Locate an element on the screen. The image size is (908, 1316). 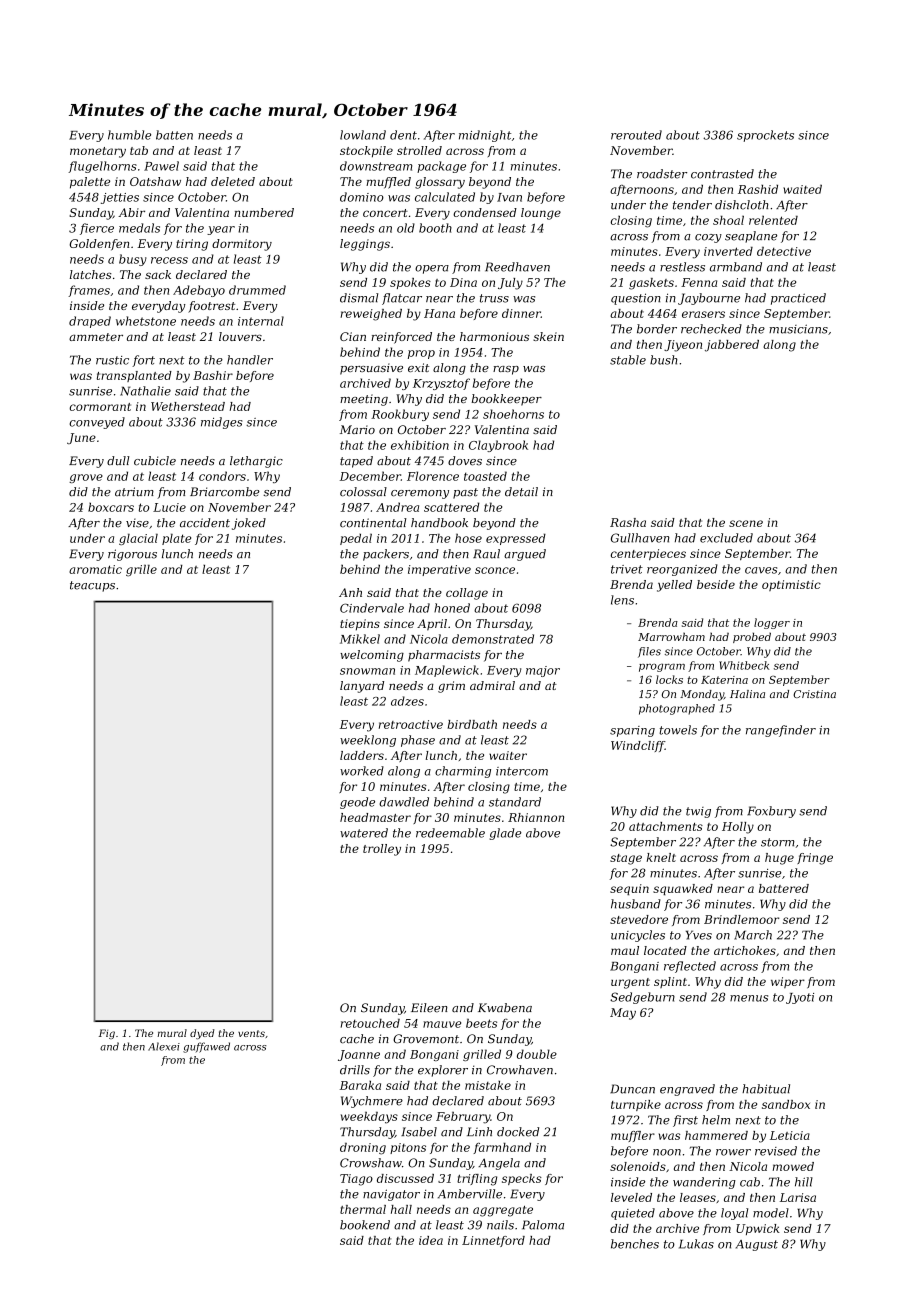
dismal is located at coordinates (359, 298).
